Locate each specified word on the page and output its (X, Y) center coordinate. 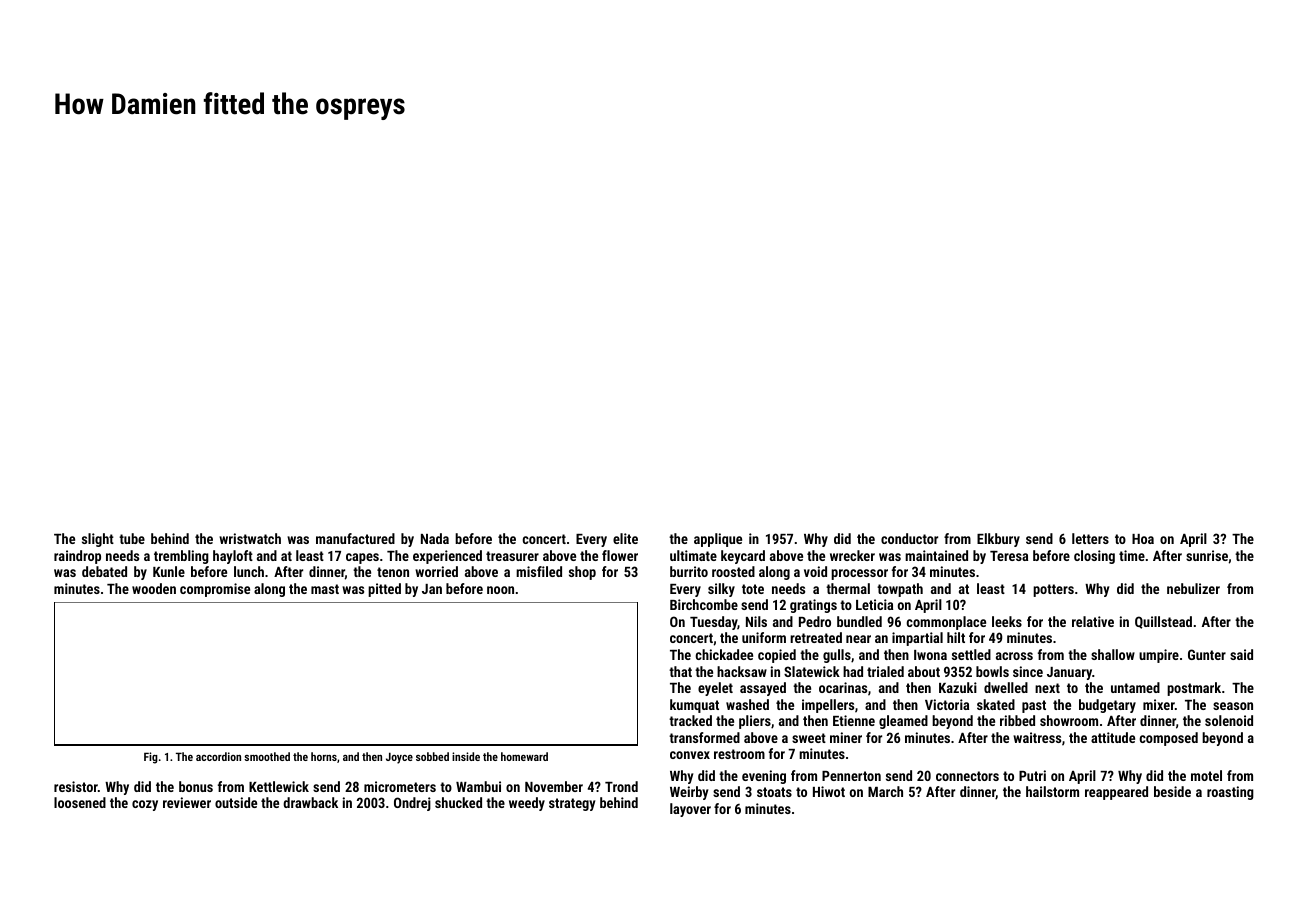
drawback (310, 802)
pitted (384, 590)
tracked (690, 720)
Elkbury (998, 540)
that (680, 671)
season (1233, 706)
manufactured (355, 538)
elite (625, 538)
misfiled (539, 571)
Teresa (1009, 555)
